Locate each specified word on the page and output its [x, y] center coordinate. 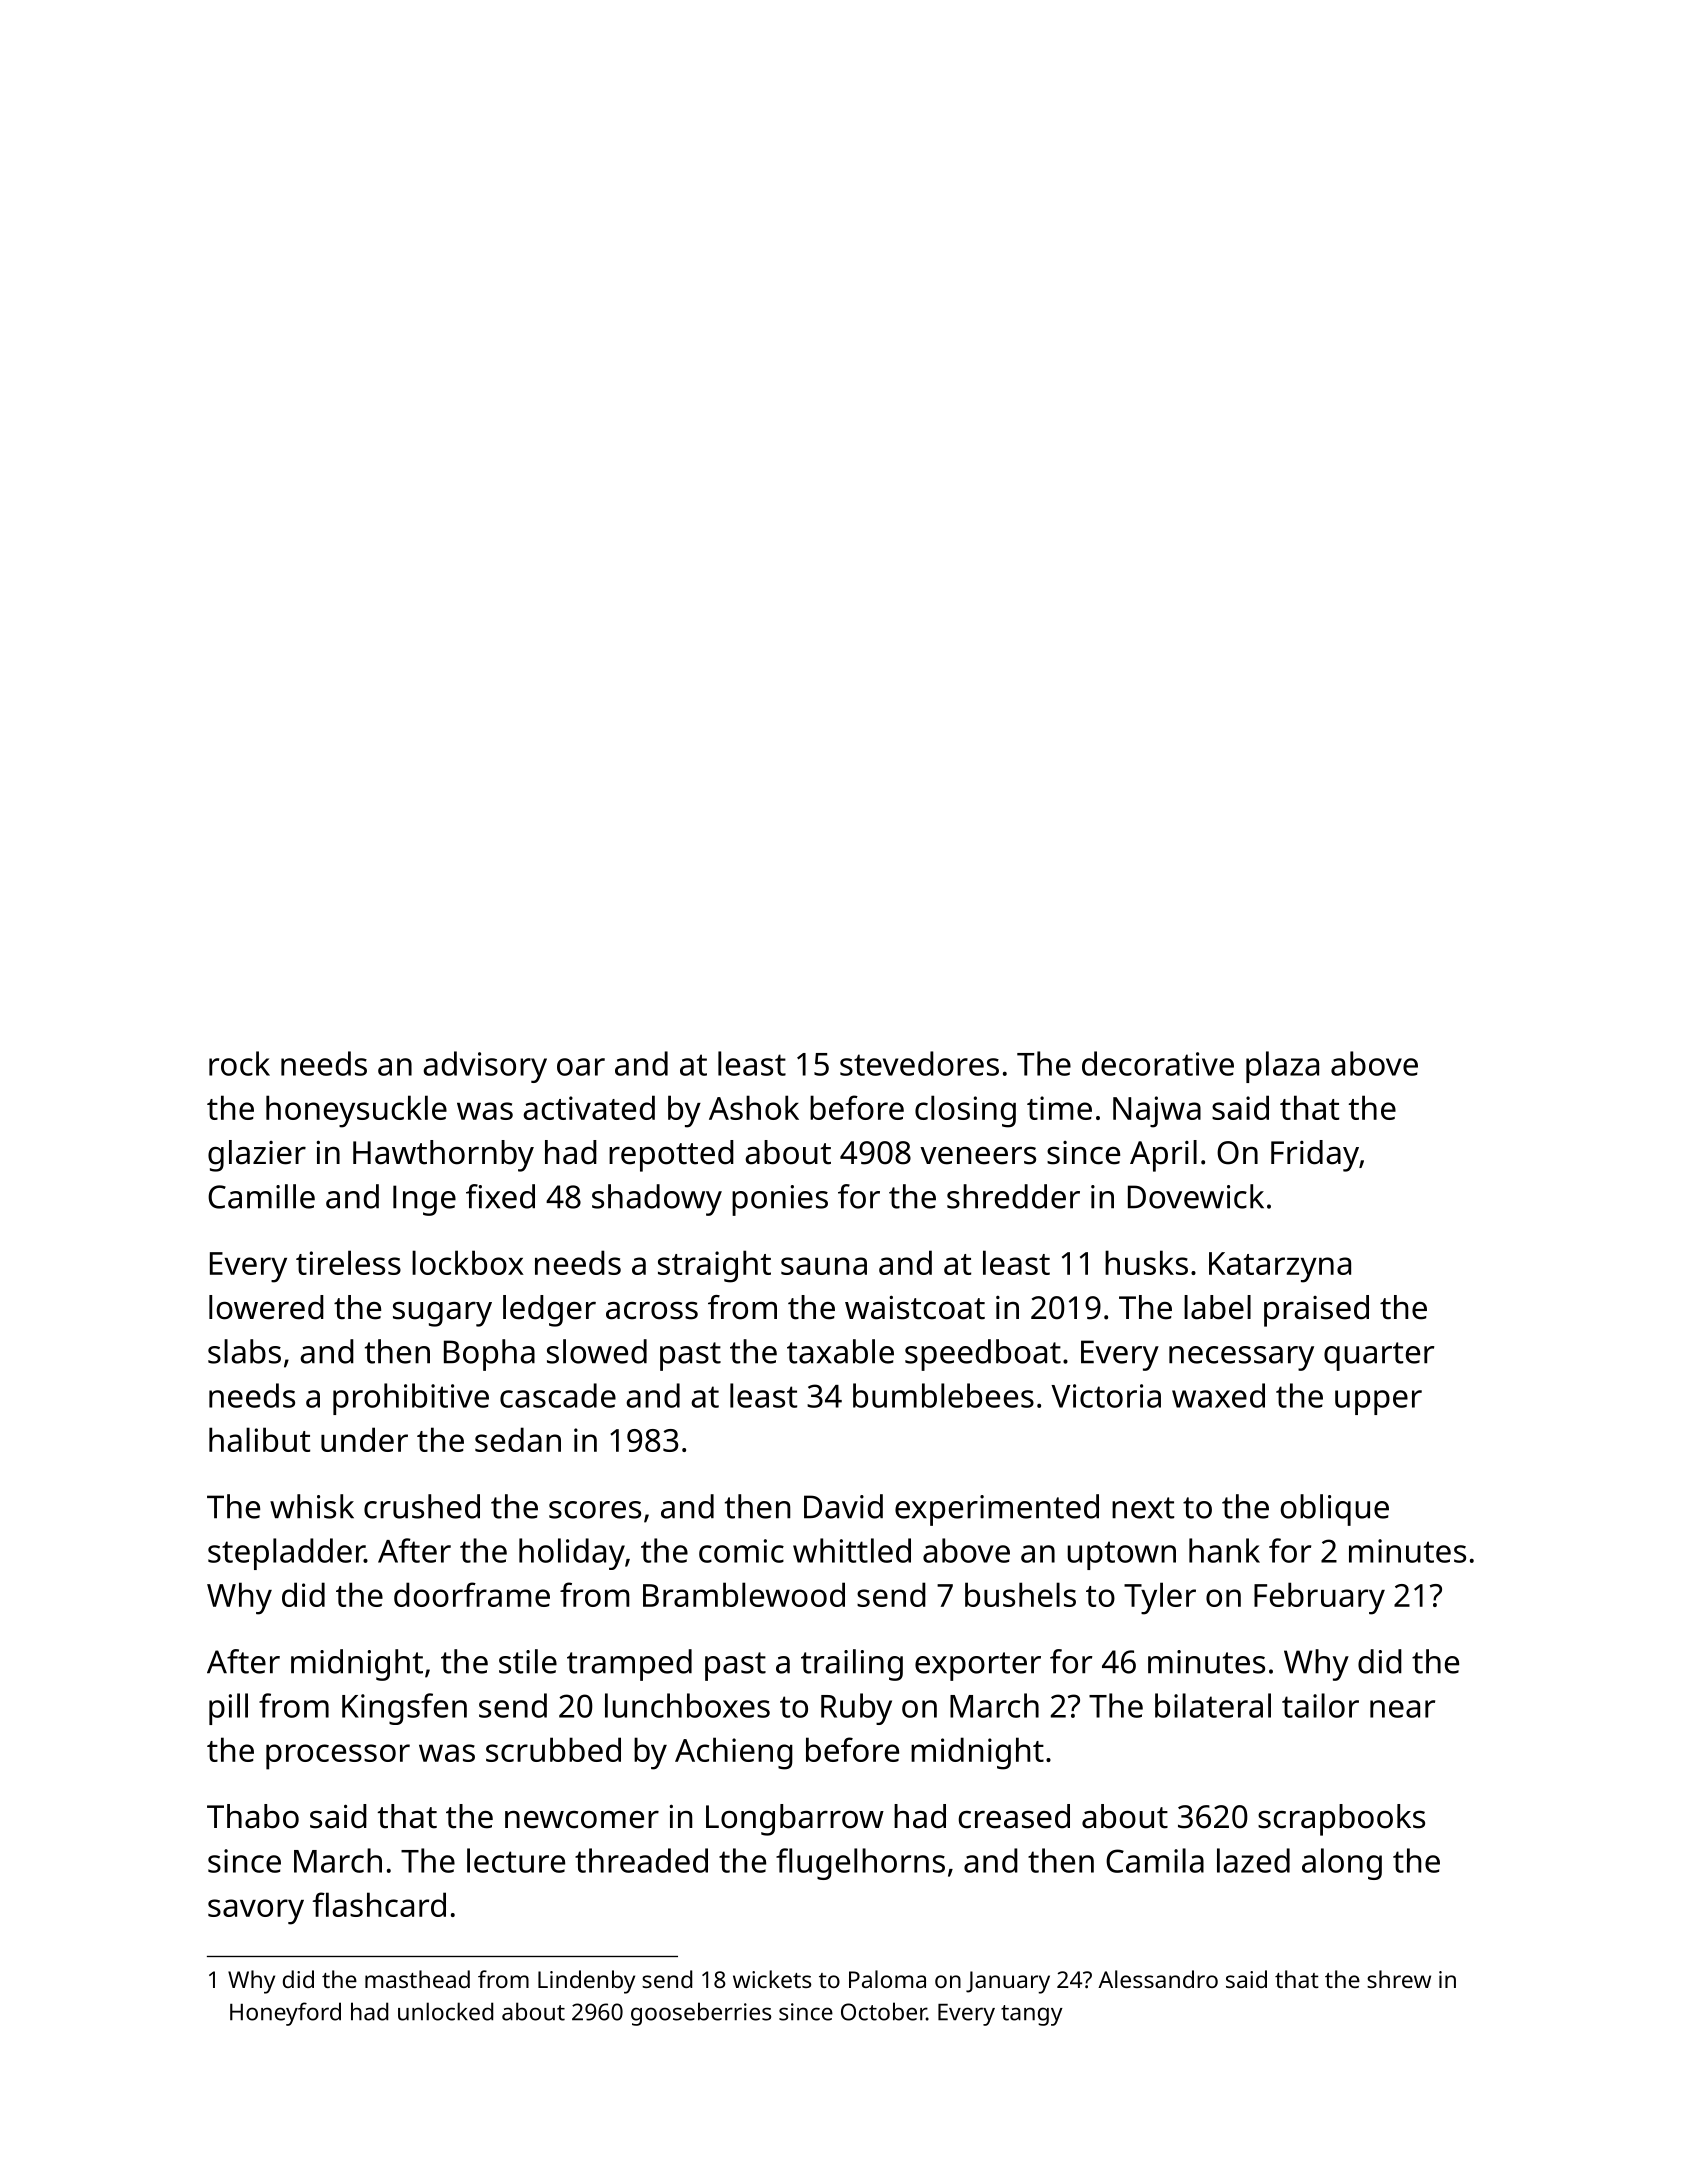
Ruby [856, 1709]
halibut [259, 1439]
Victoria [1106, 1396]
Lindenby [586, 1982]
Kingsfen [404, 1709]
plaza [1282, 1067]
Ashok [754, 1107]
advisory [485, 1067]
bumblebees [943, 1395]
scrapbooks [1341, 1820]
